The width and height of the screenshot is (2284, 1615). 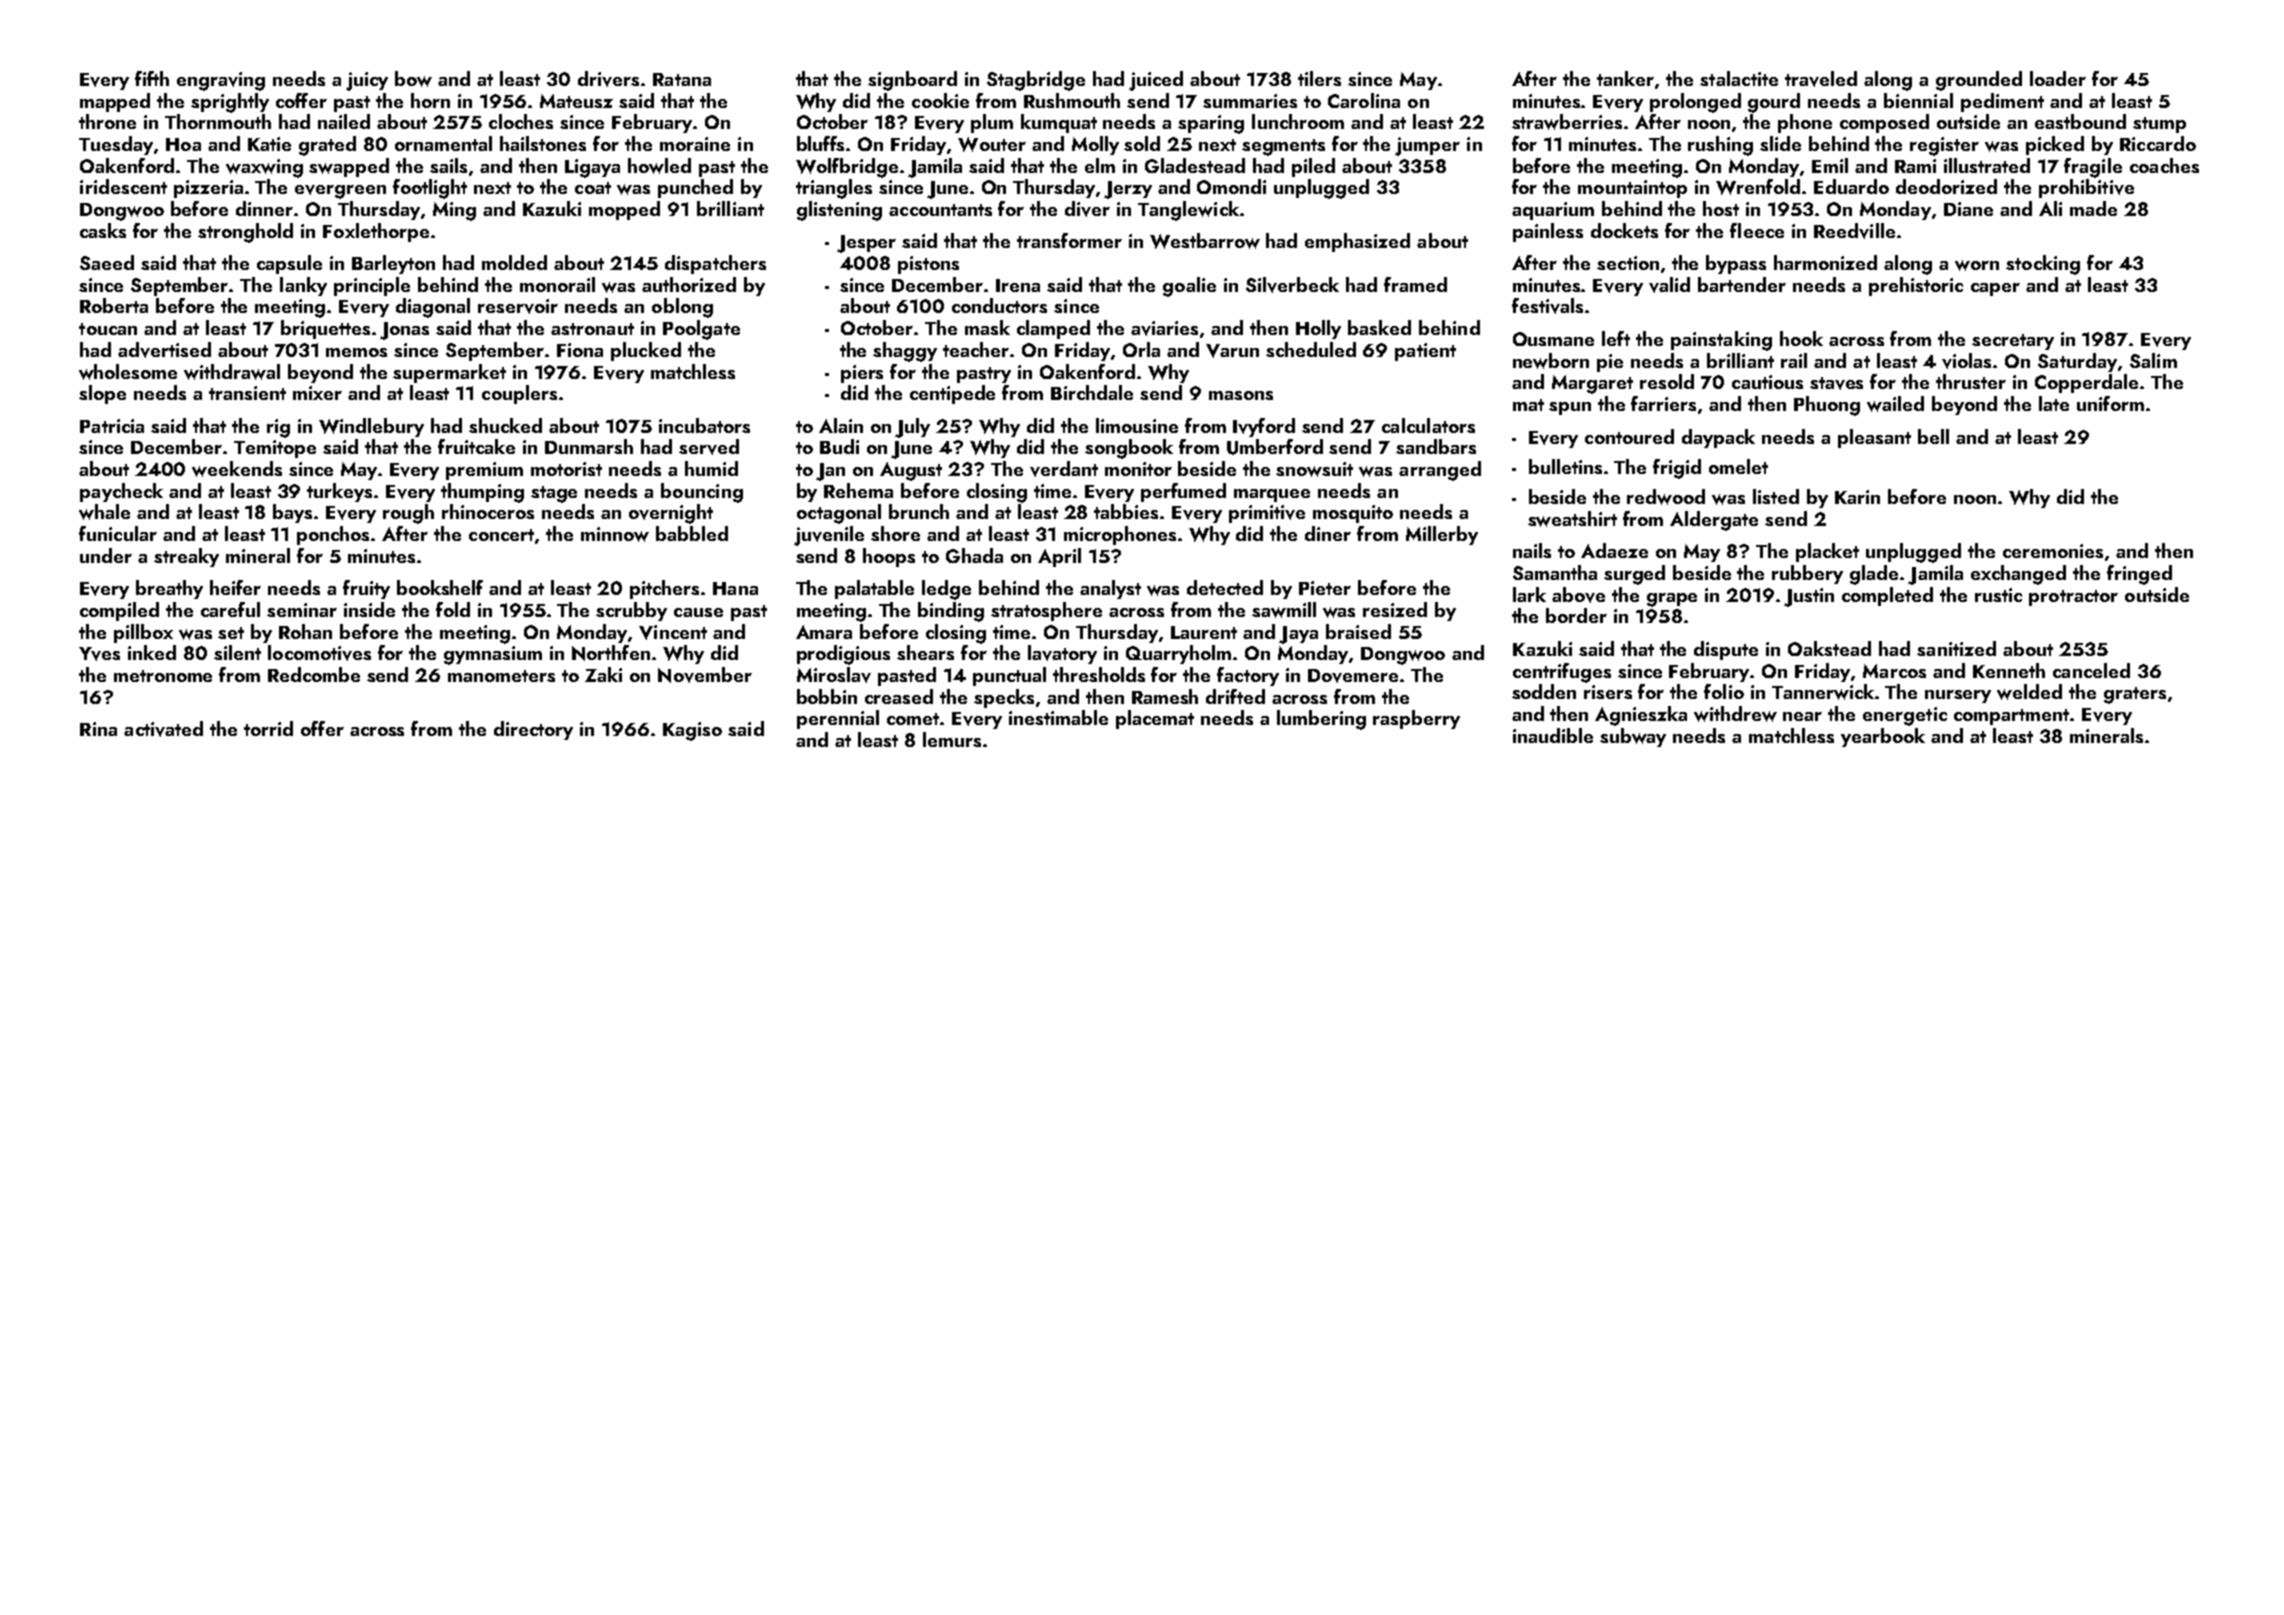 I want to click on Ramesh, so click(x=1165, y=696).
